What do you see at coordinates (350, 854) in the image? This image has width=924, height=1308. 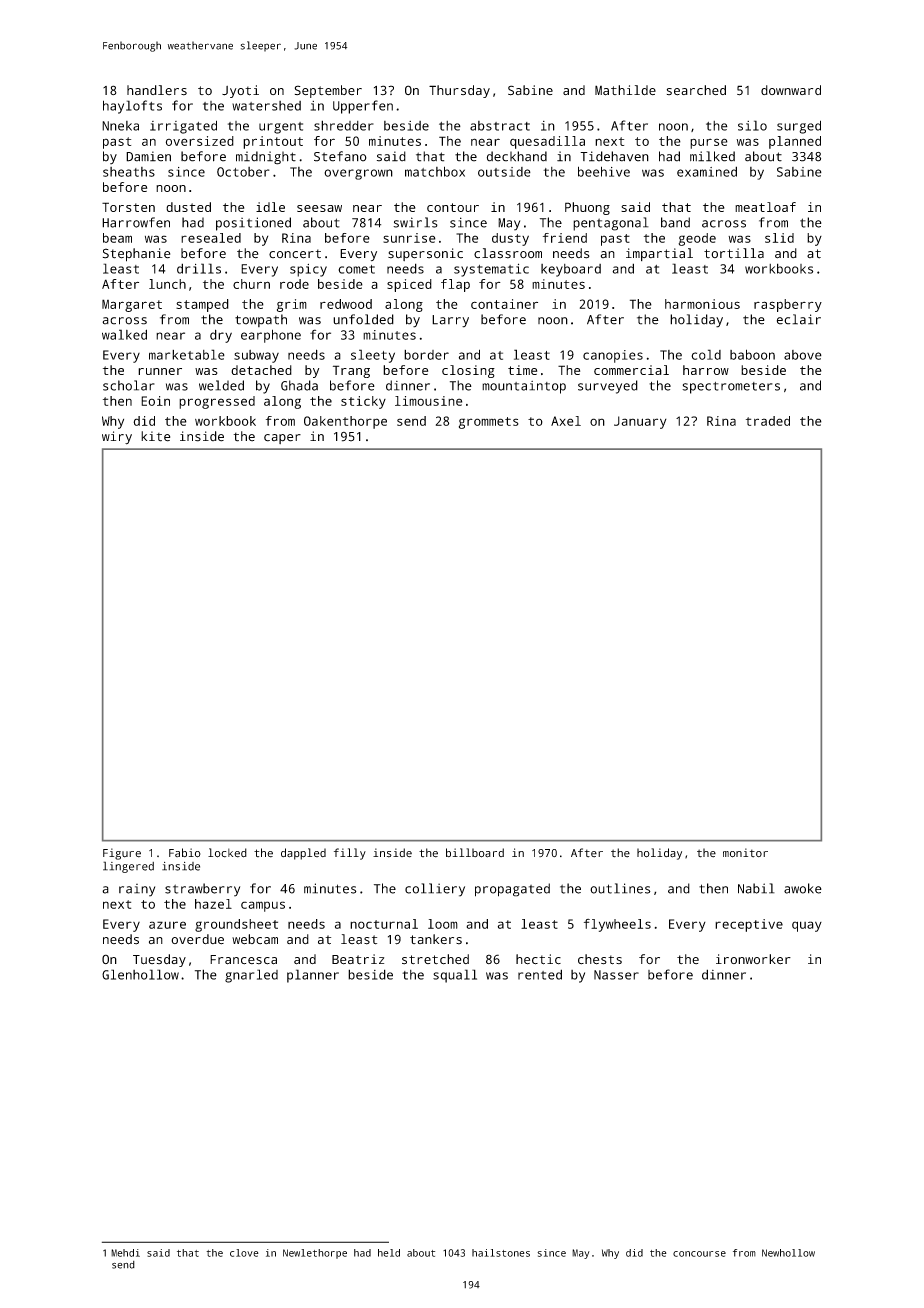 I see `filly` at bounding box center [350, 854].
